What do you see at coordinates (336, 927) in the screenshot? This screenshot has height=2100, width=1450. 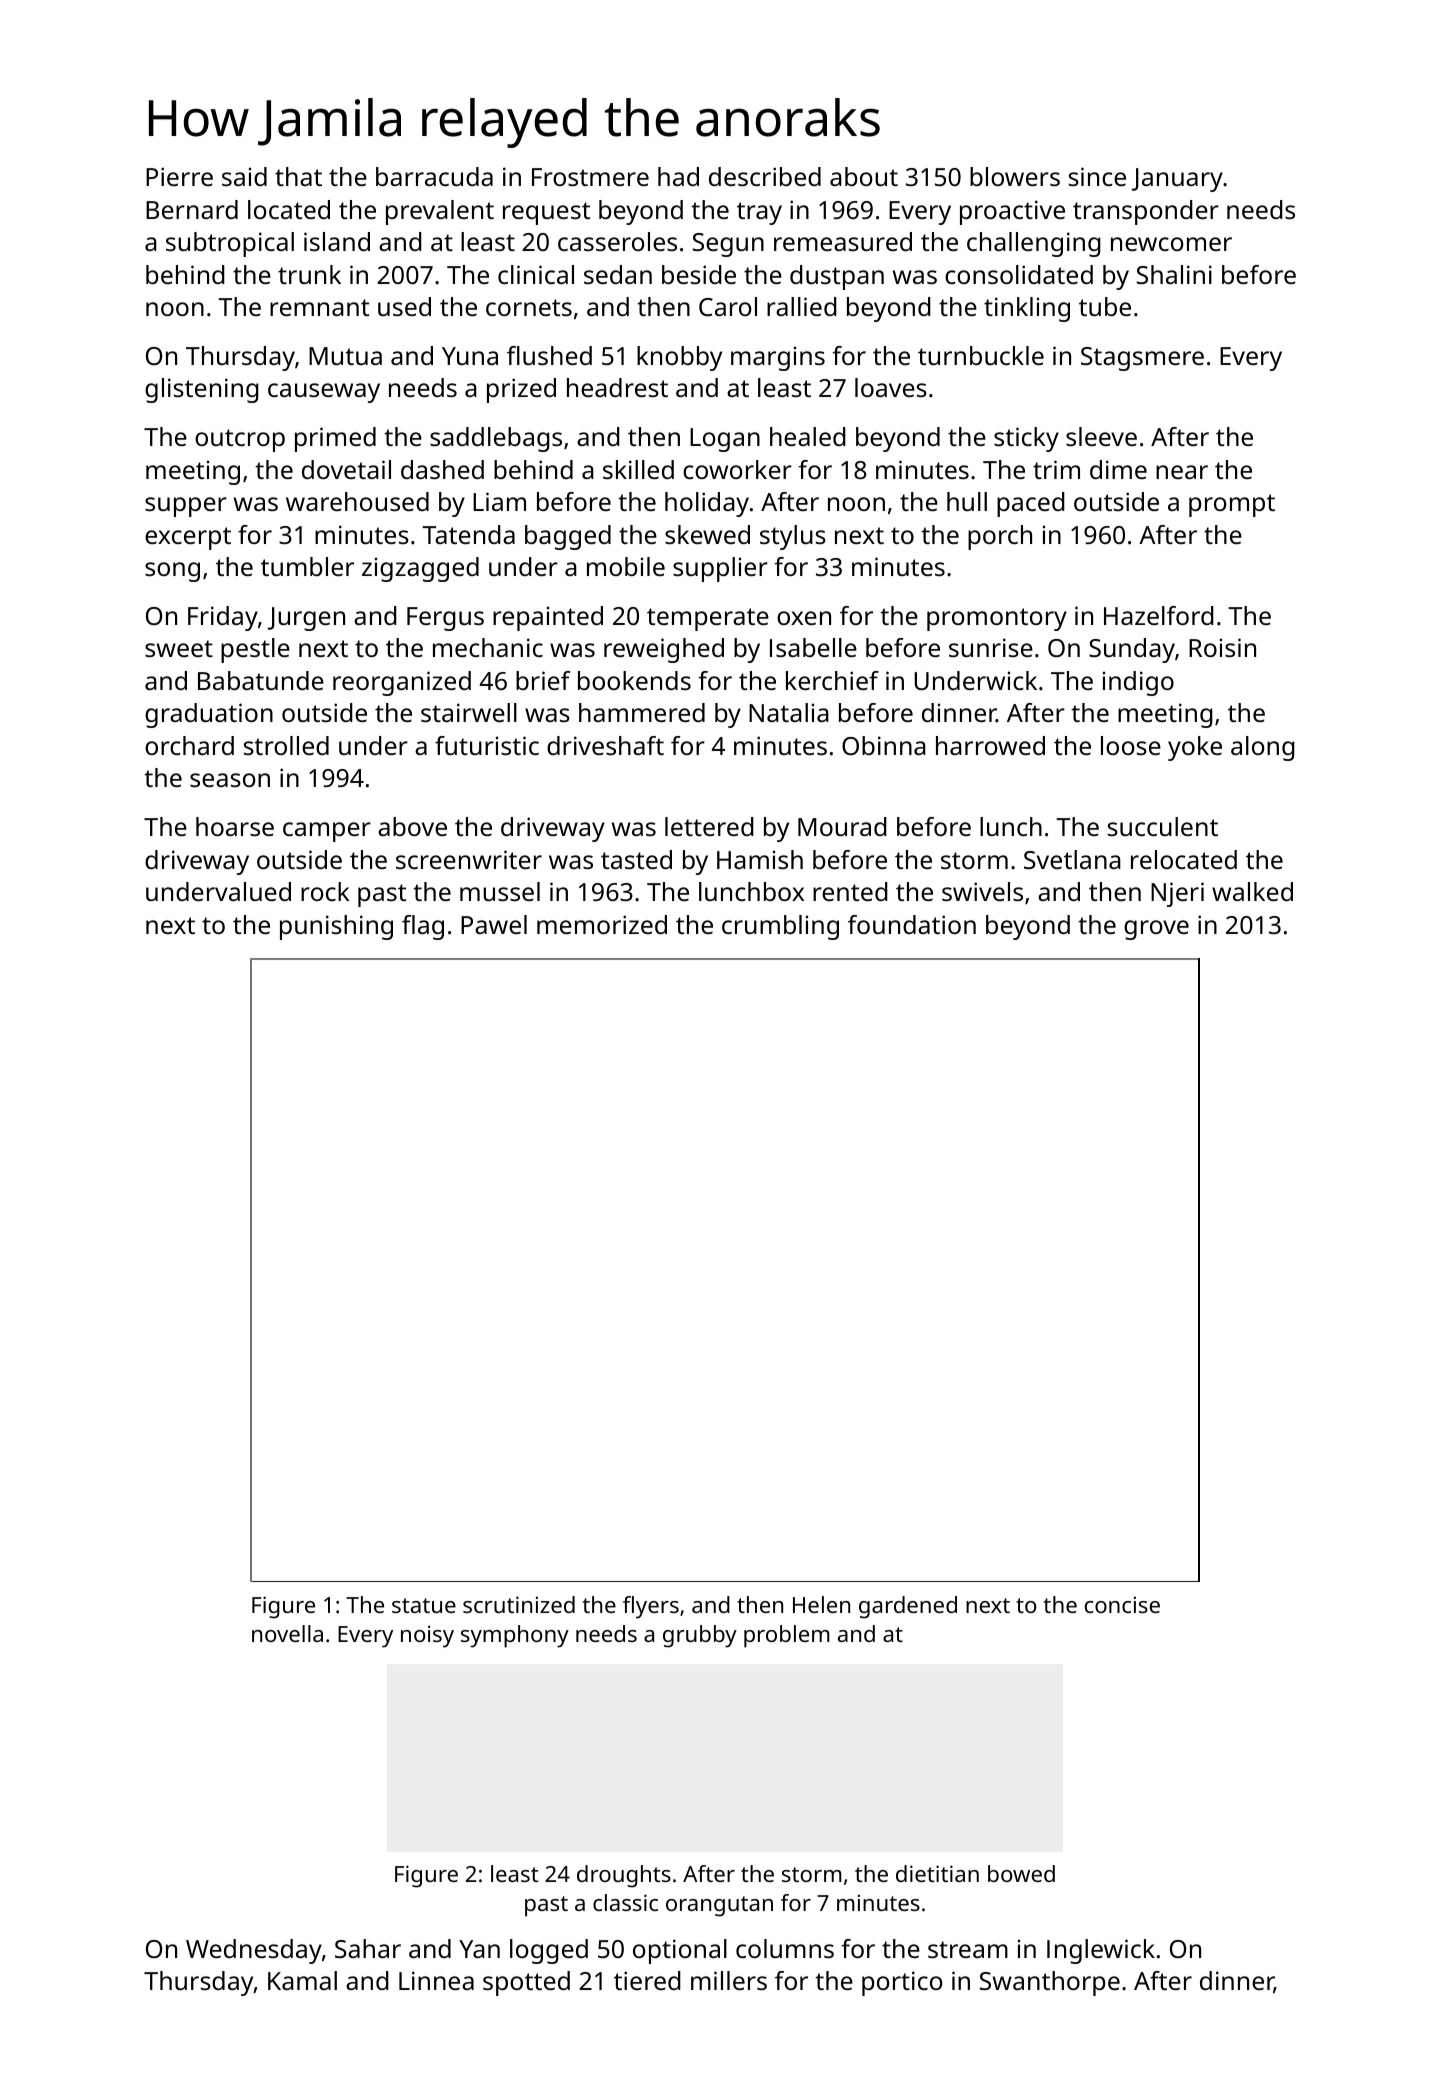 I see `punishing` at bounding box center [336, 927].
